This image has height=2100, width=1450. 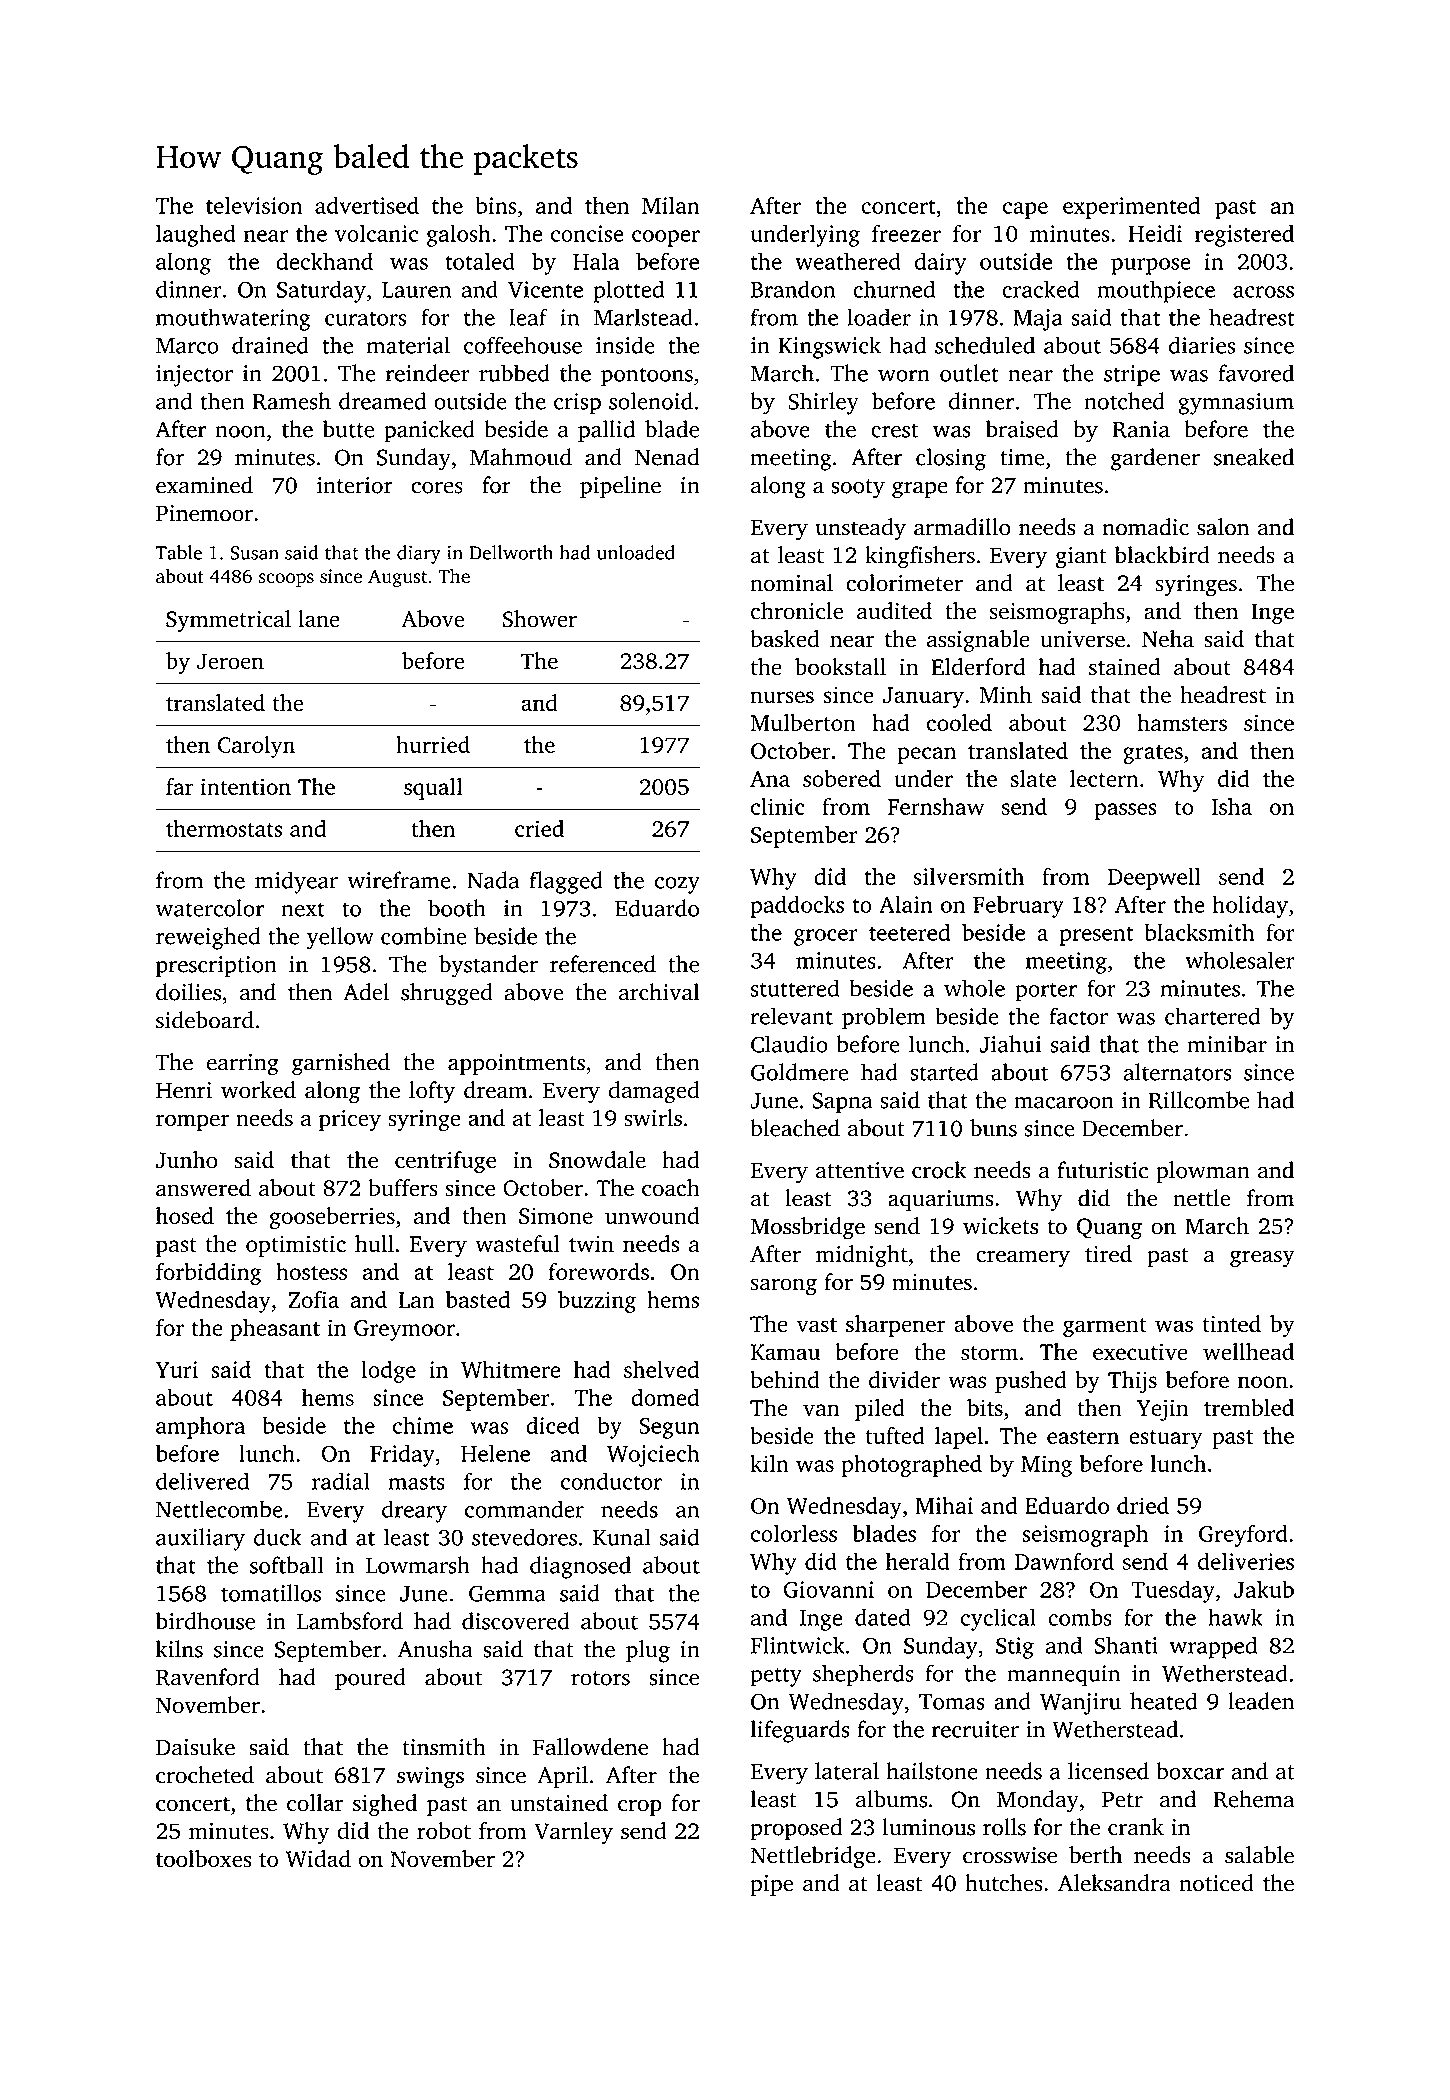 I want to click on radial, so click(x=341, y=1481).
